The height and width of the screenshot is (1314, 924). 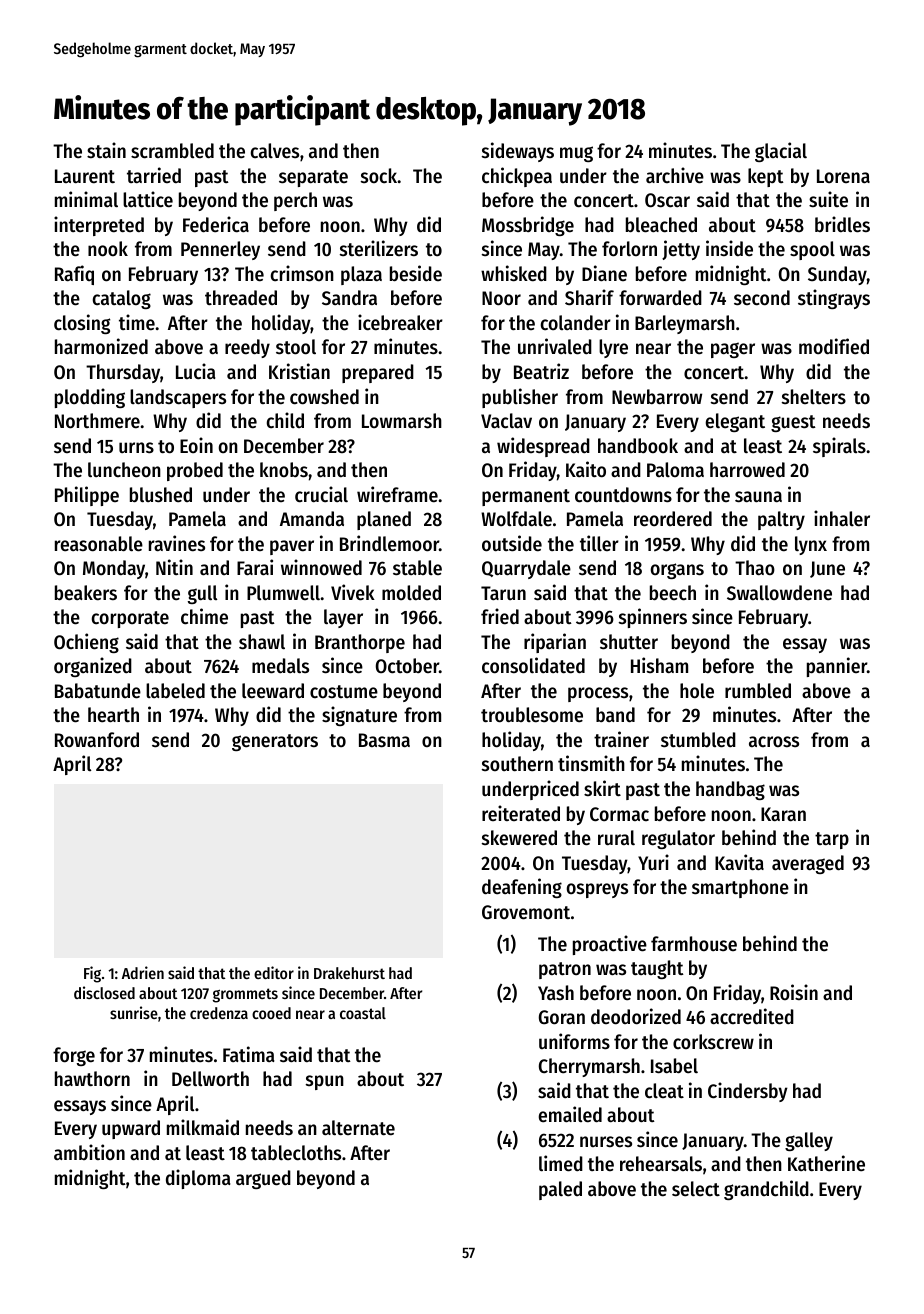 I want to click on Laurent, so click(x=85, y=176).
